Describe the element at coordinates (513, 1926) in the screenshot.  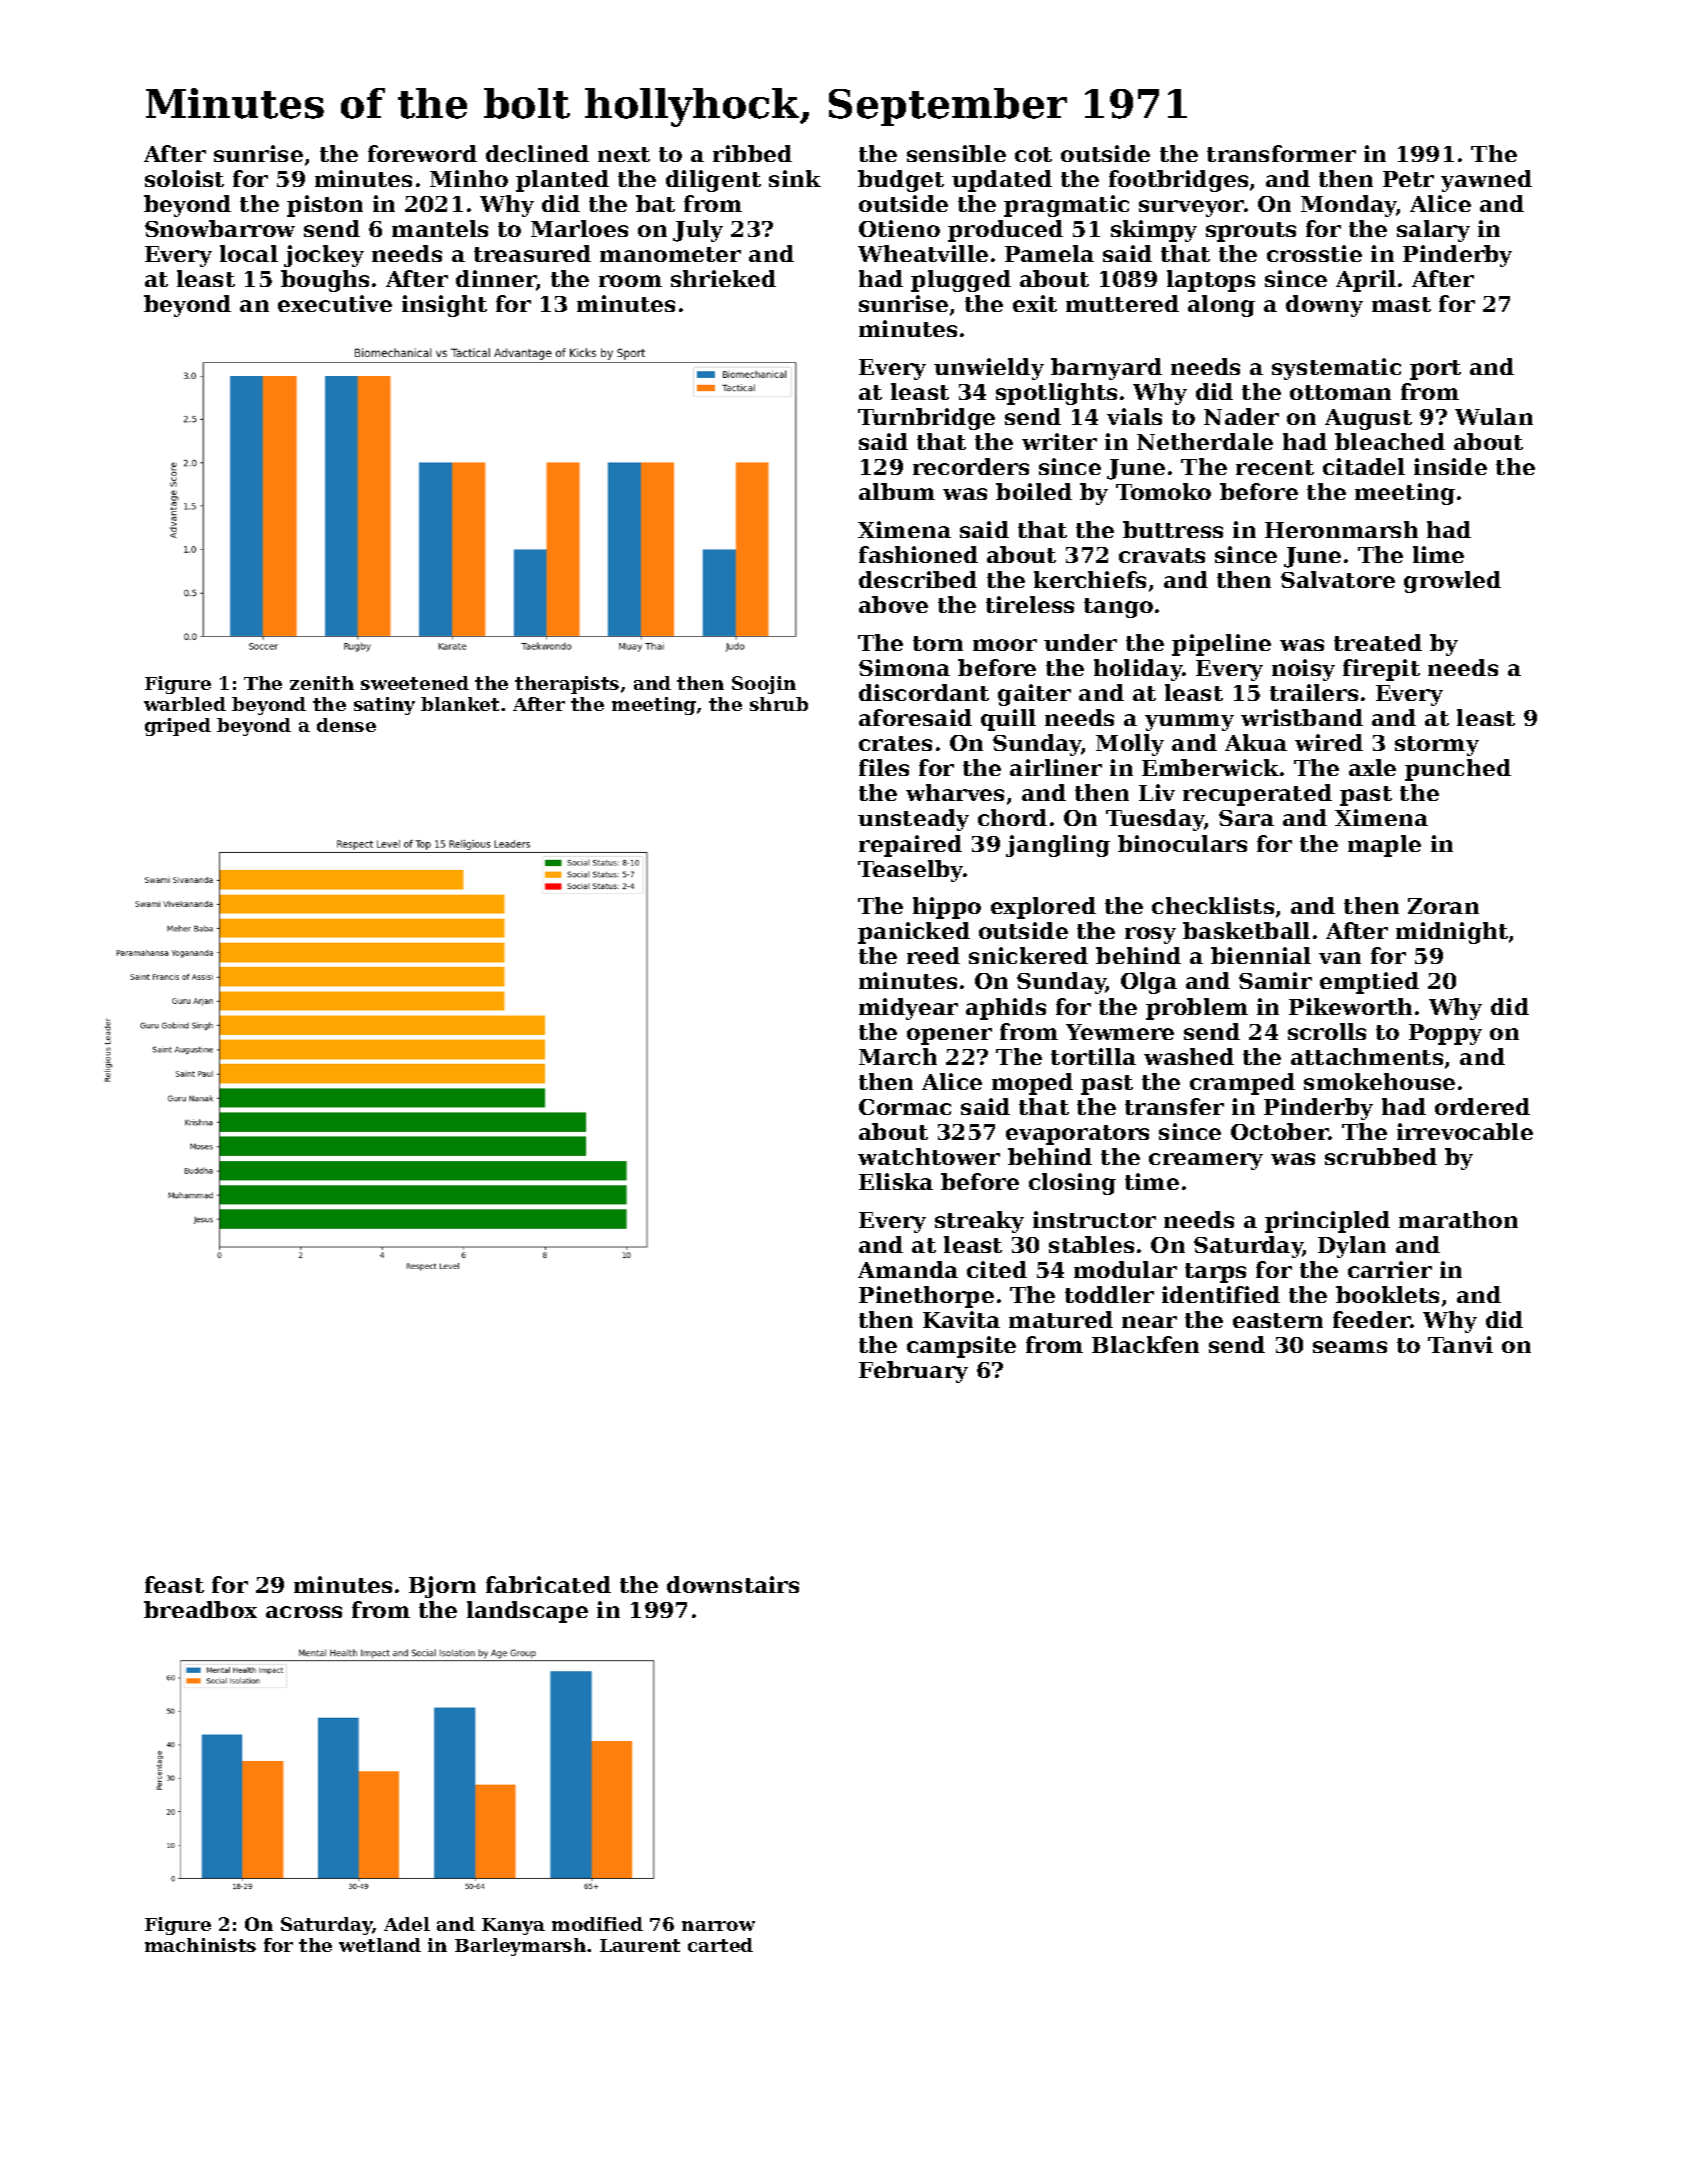
I see `Kanya` at that location.
